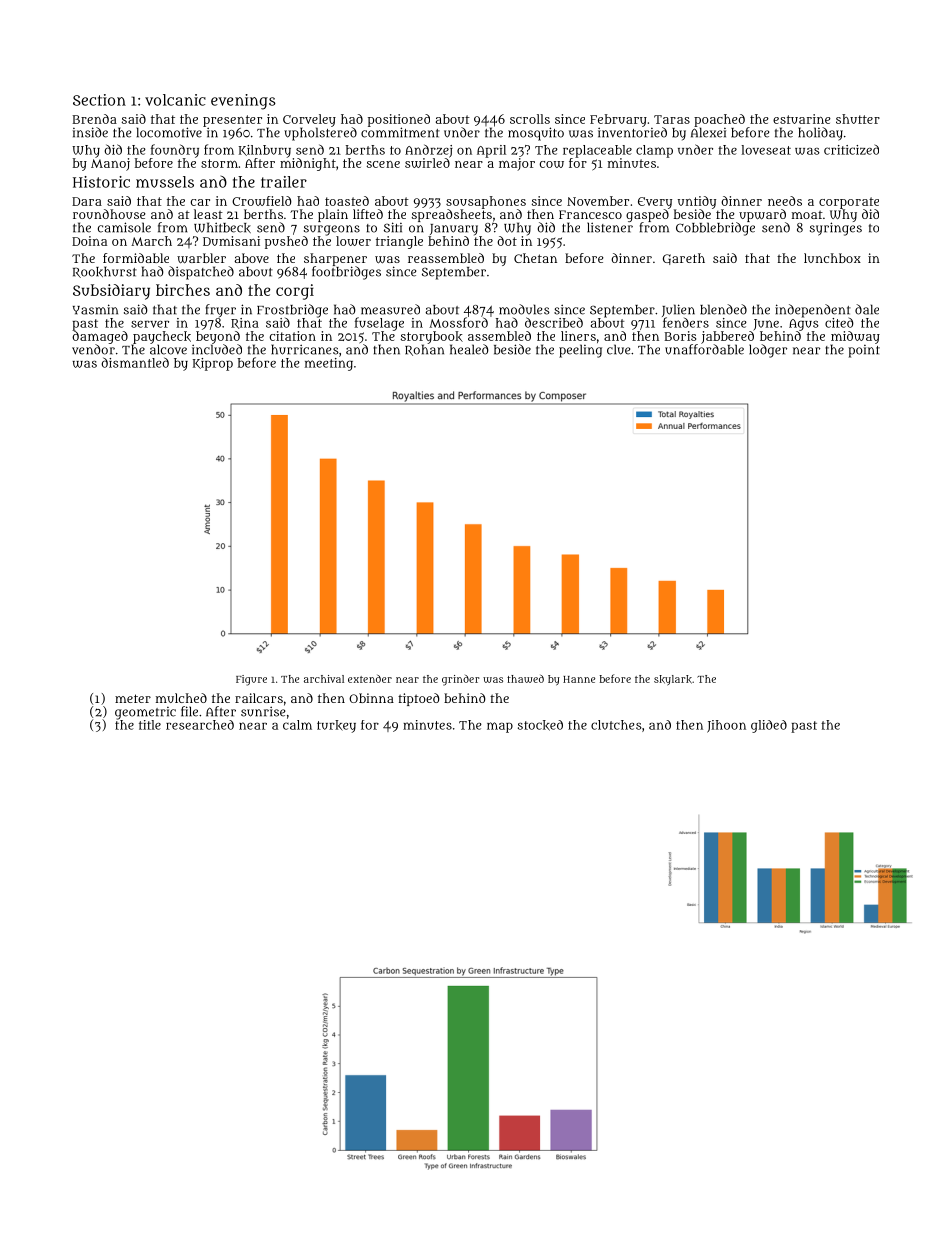 This page has height=1233, width=952. I want to click on clue, so click(618, 349).
